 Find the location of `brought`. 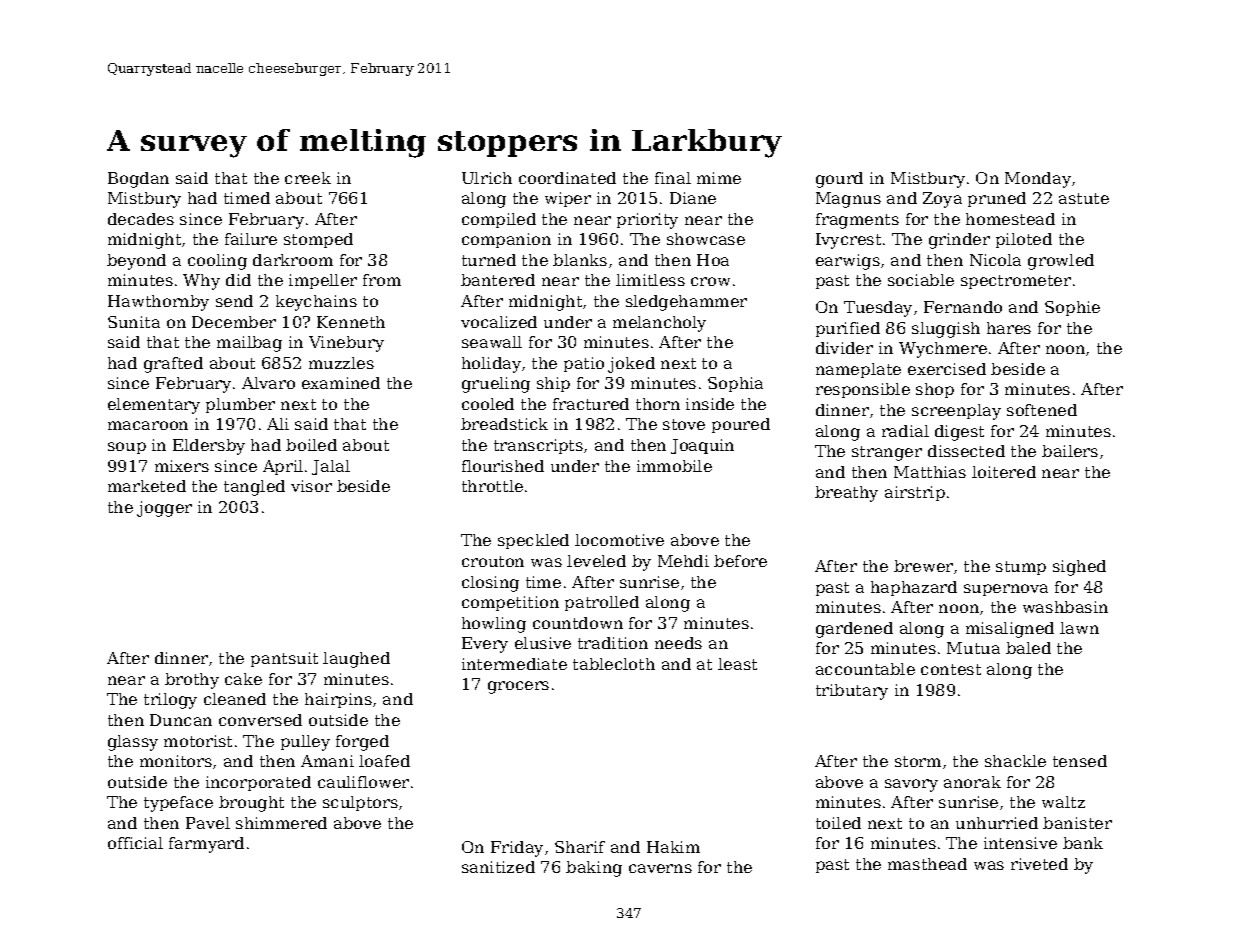

brought is located at coordinates (251, 804).
